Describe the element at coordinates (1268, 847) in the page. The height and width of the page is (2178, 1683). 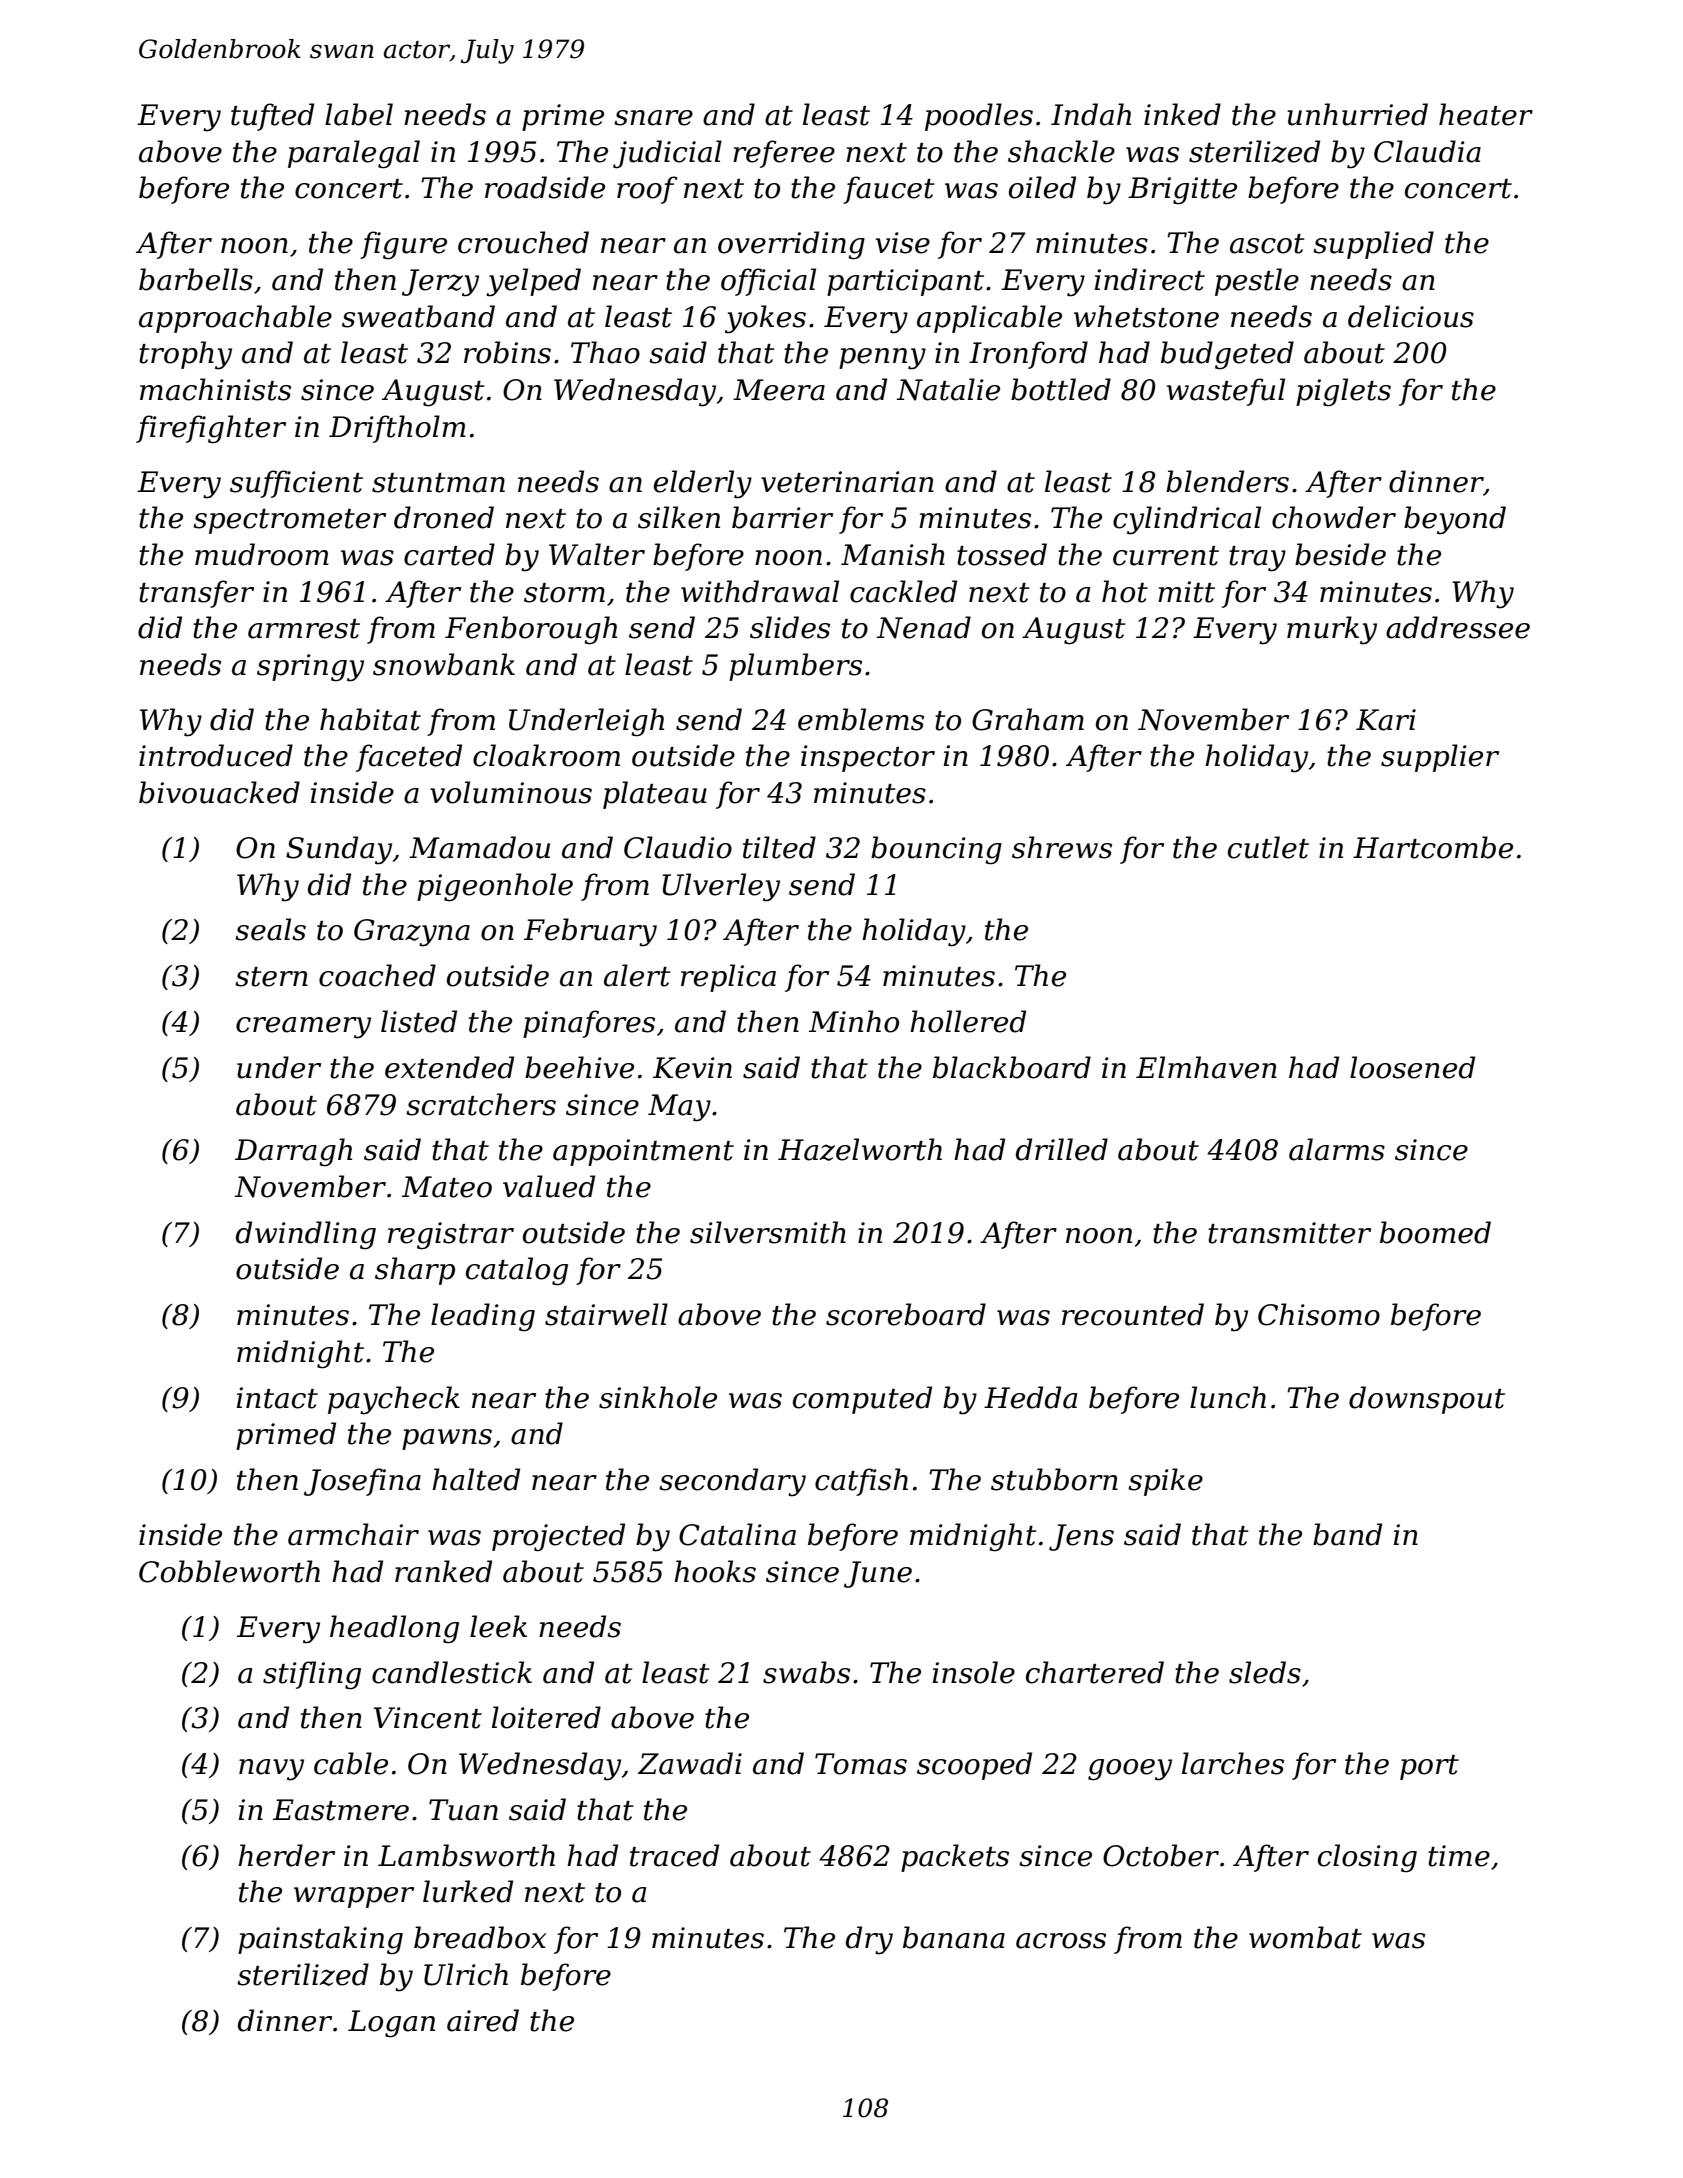
I see `cutlet` at that location.
